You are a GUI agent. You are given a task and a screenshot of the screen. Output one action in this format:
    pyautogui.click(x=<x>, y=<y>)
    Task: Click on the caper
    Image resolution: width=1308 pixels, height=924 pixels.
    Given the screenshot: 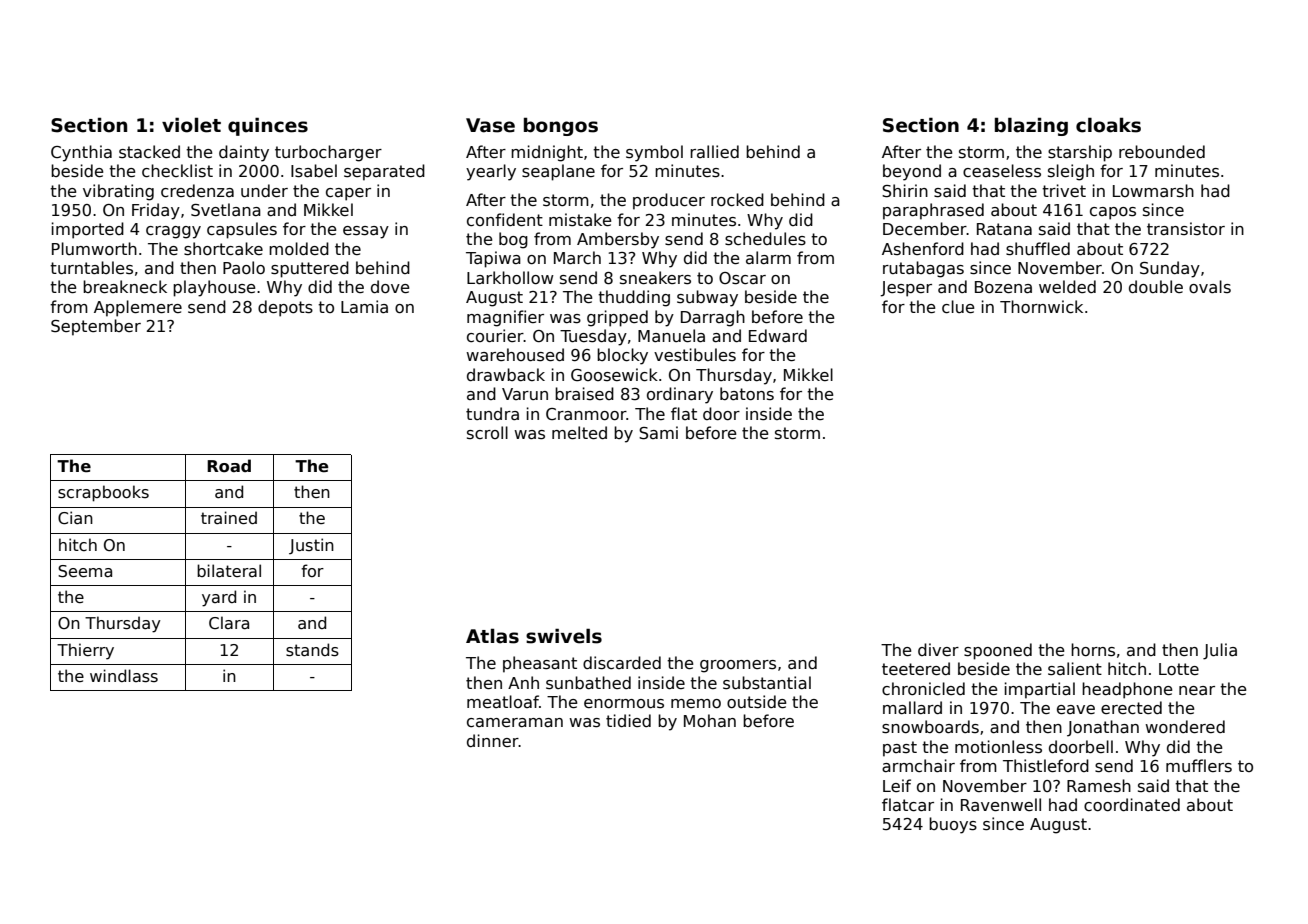 What is the action you would take?
    pyautogui.click(x=348, y=194)
